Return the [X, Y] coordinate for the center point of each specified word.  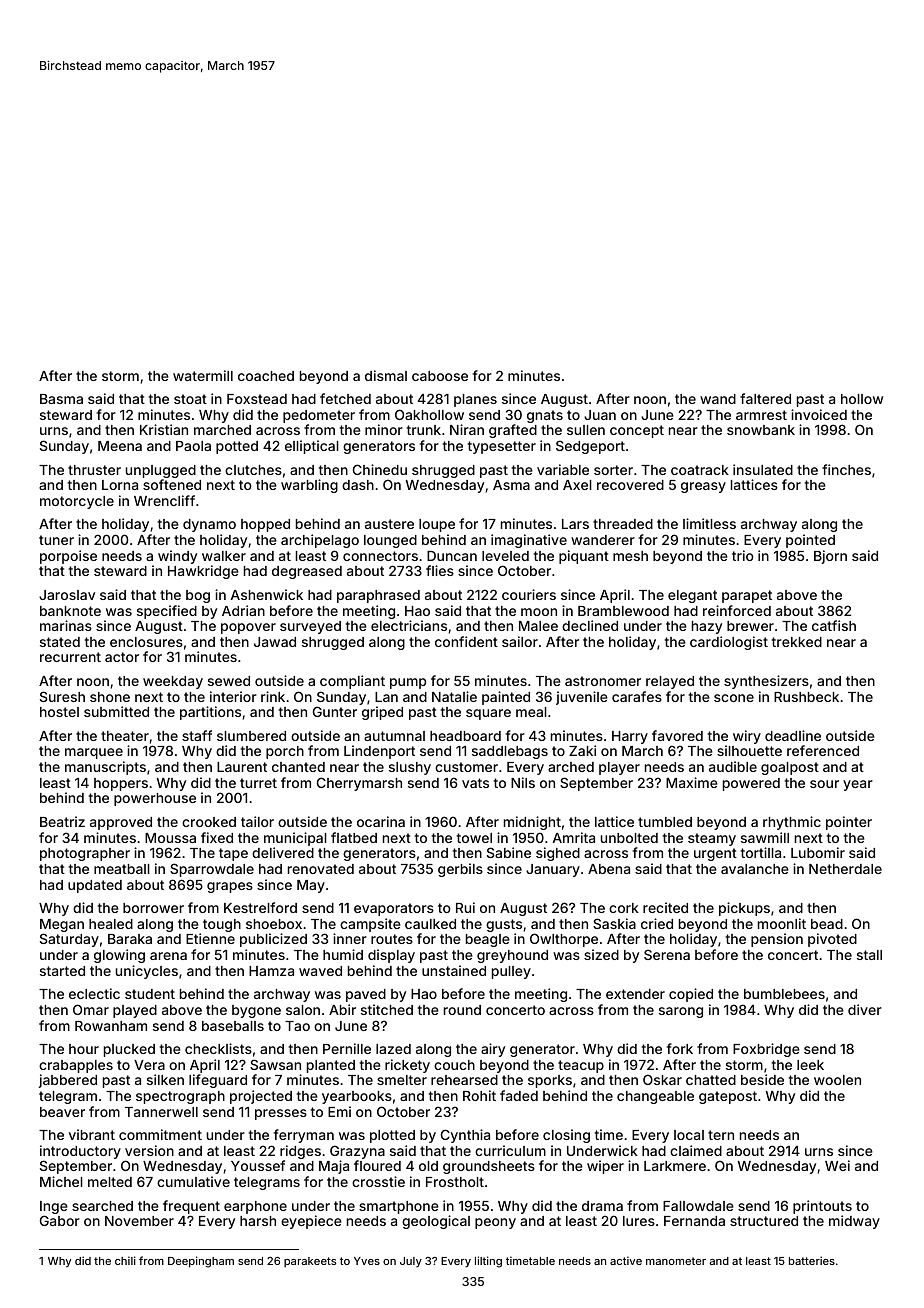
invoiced [819, 414]
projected [261, 1097]
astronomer [603, 681]
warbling [309, 486]
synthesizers [766, 682]
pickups [744, 909]
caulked [430, 924]
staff [197, 735]
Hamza [271, 971]
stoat [190, 399]
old [428, 1166]
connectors [380, 556]
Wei [837, 1165]
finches [846, 469]
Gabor [60, 1220]
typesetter [502, 447]
